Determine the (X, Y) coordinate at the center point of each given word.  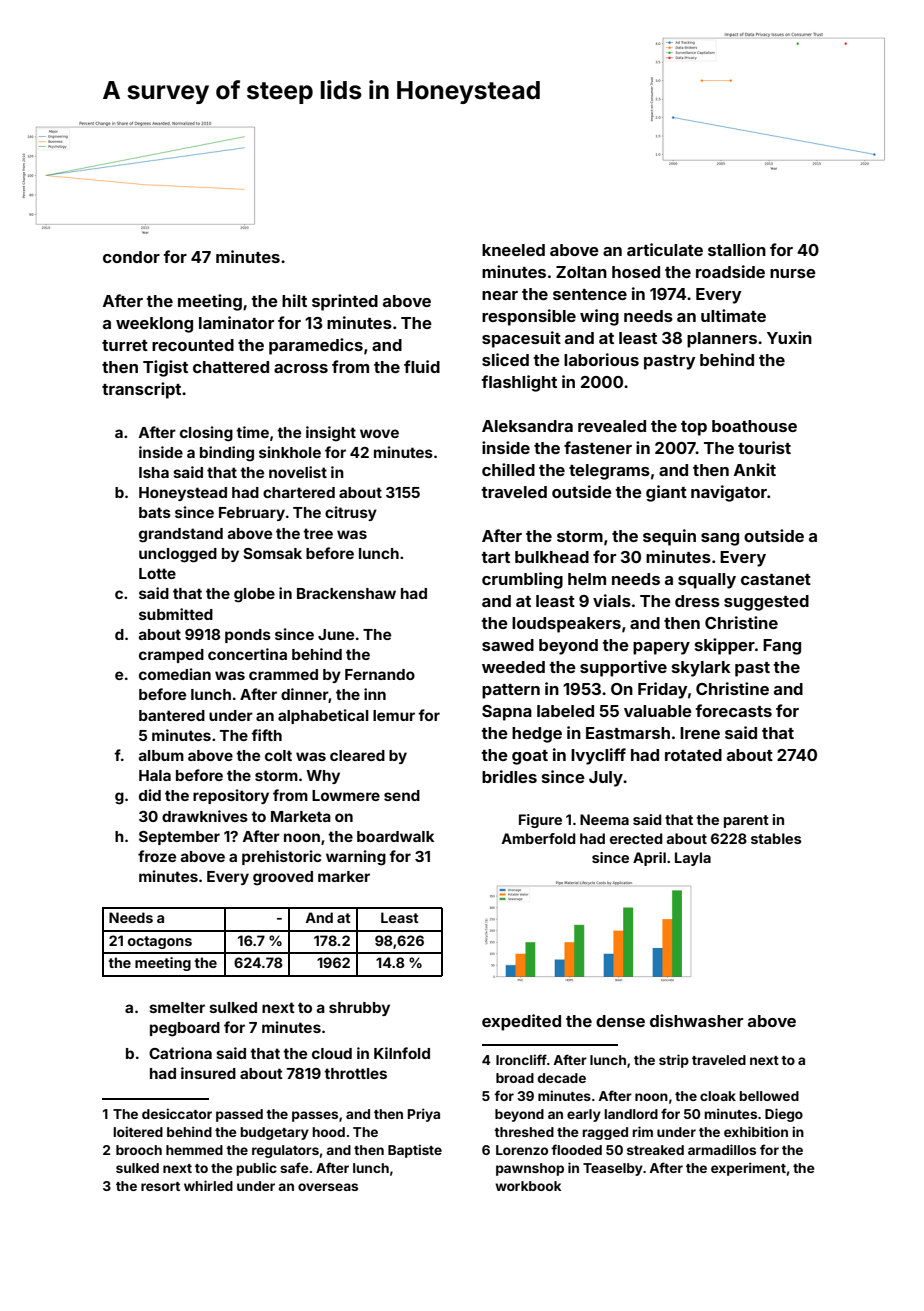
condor (131, 257)
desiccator (177, 1113)
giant (666, 493)
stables (776, 838)
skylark (701, 669)
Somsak (272, 553)
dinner (305, 695)
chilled (508, 469)
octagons (160, 942)
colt (278, 755)
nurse (793, 273)
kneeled (513, 250)
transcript (141, 390)
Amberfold (538, 838)
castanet (776, 579)
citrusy (351, 513)
